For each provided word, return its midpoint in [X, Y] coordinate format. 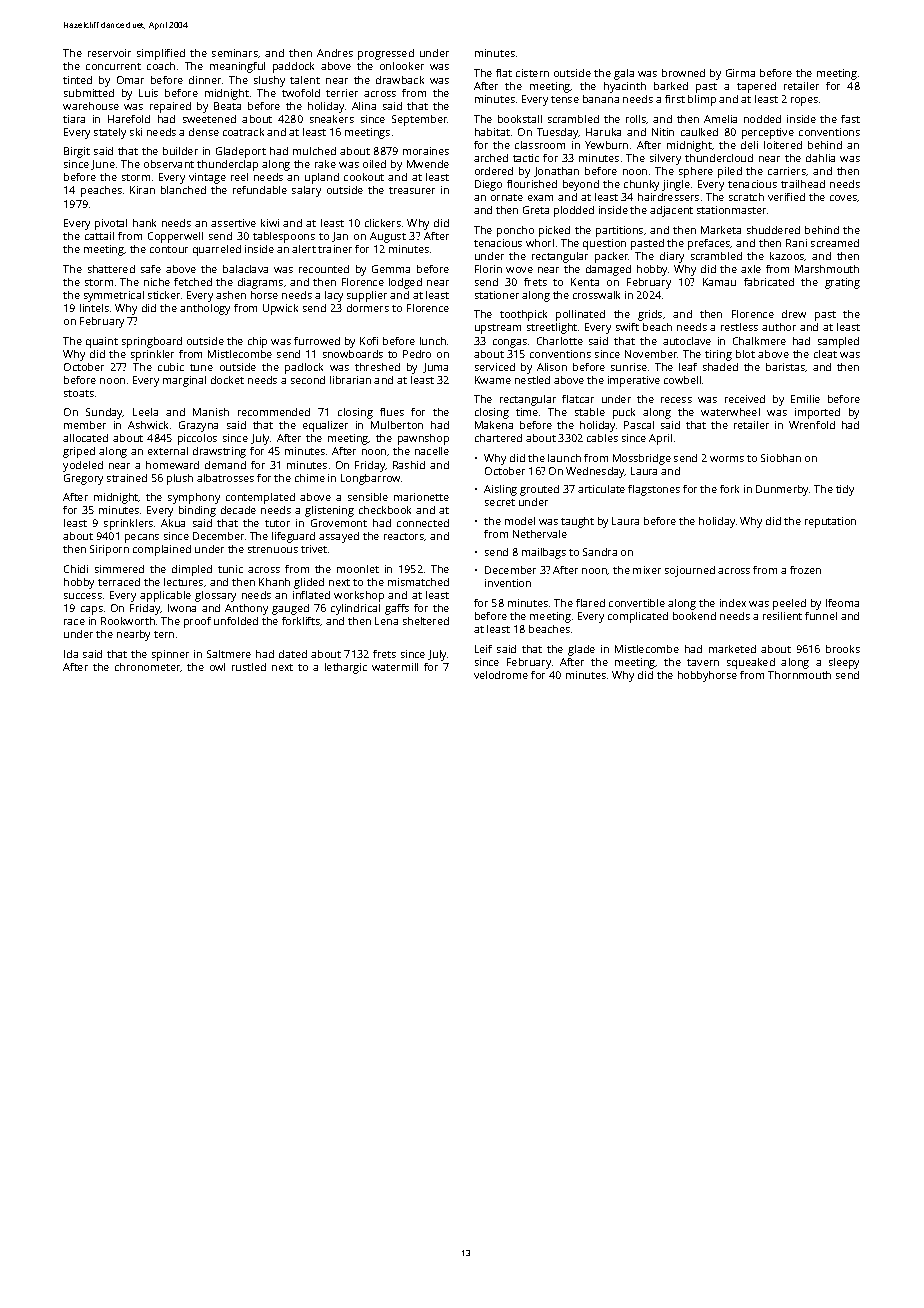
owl [217, 667]
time [527, 412]
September [420, 120]
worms [727, 459]
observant [169, 164]
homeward [172, 465]
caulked [699, 132]
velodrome [501, 675]
